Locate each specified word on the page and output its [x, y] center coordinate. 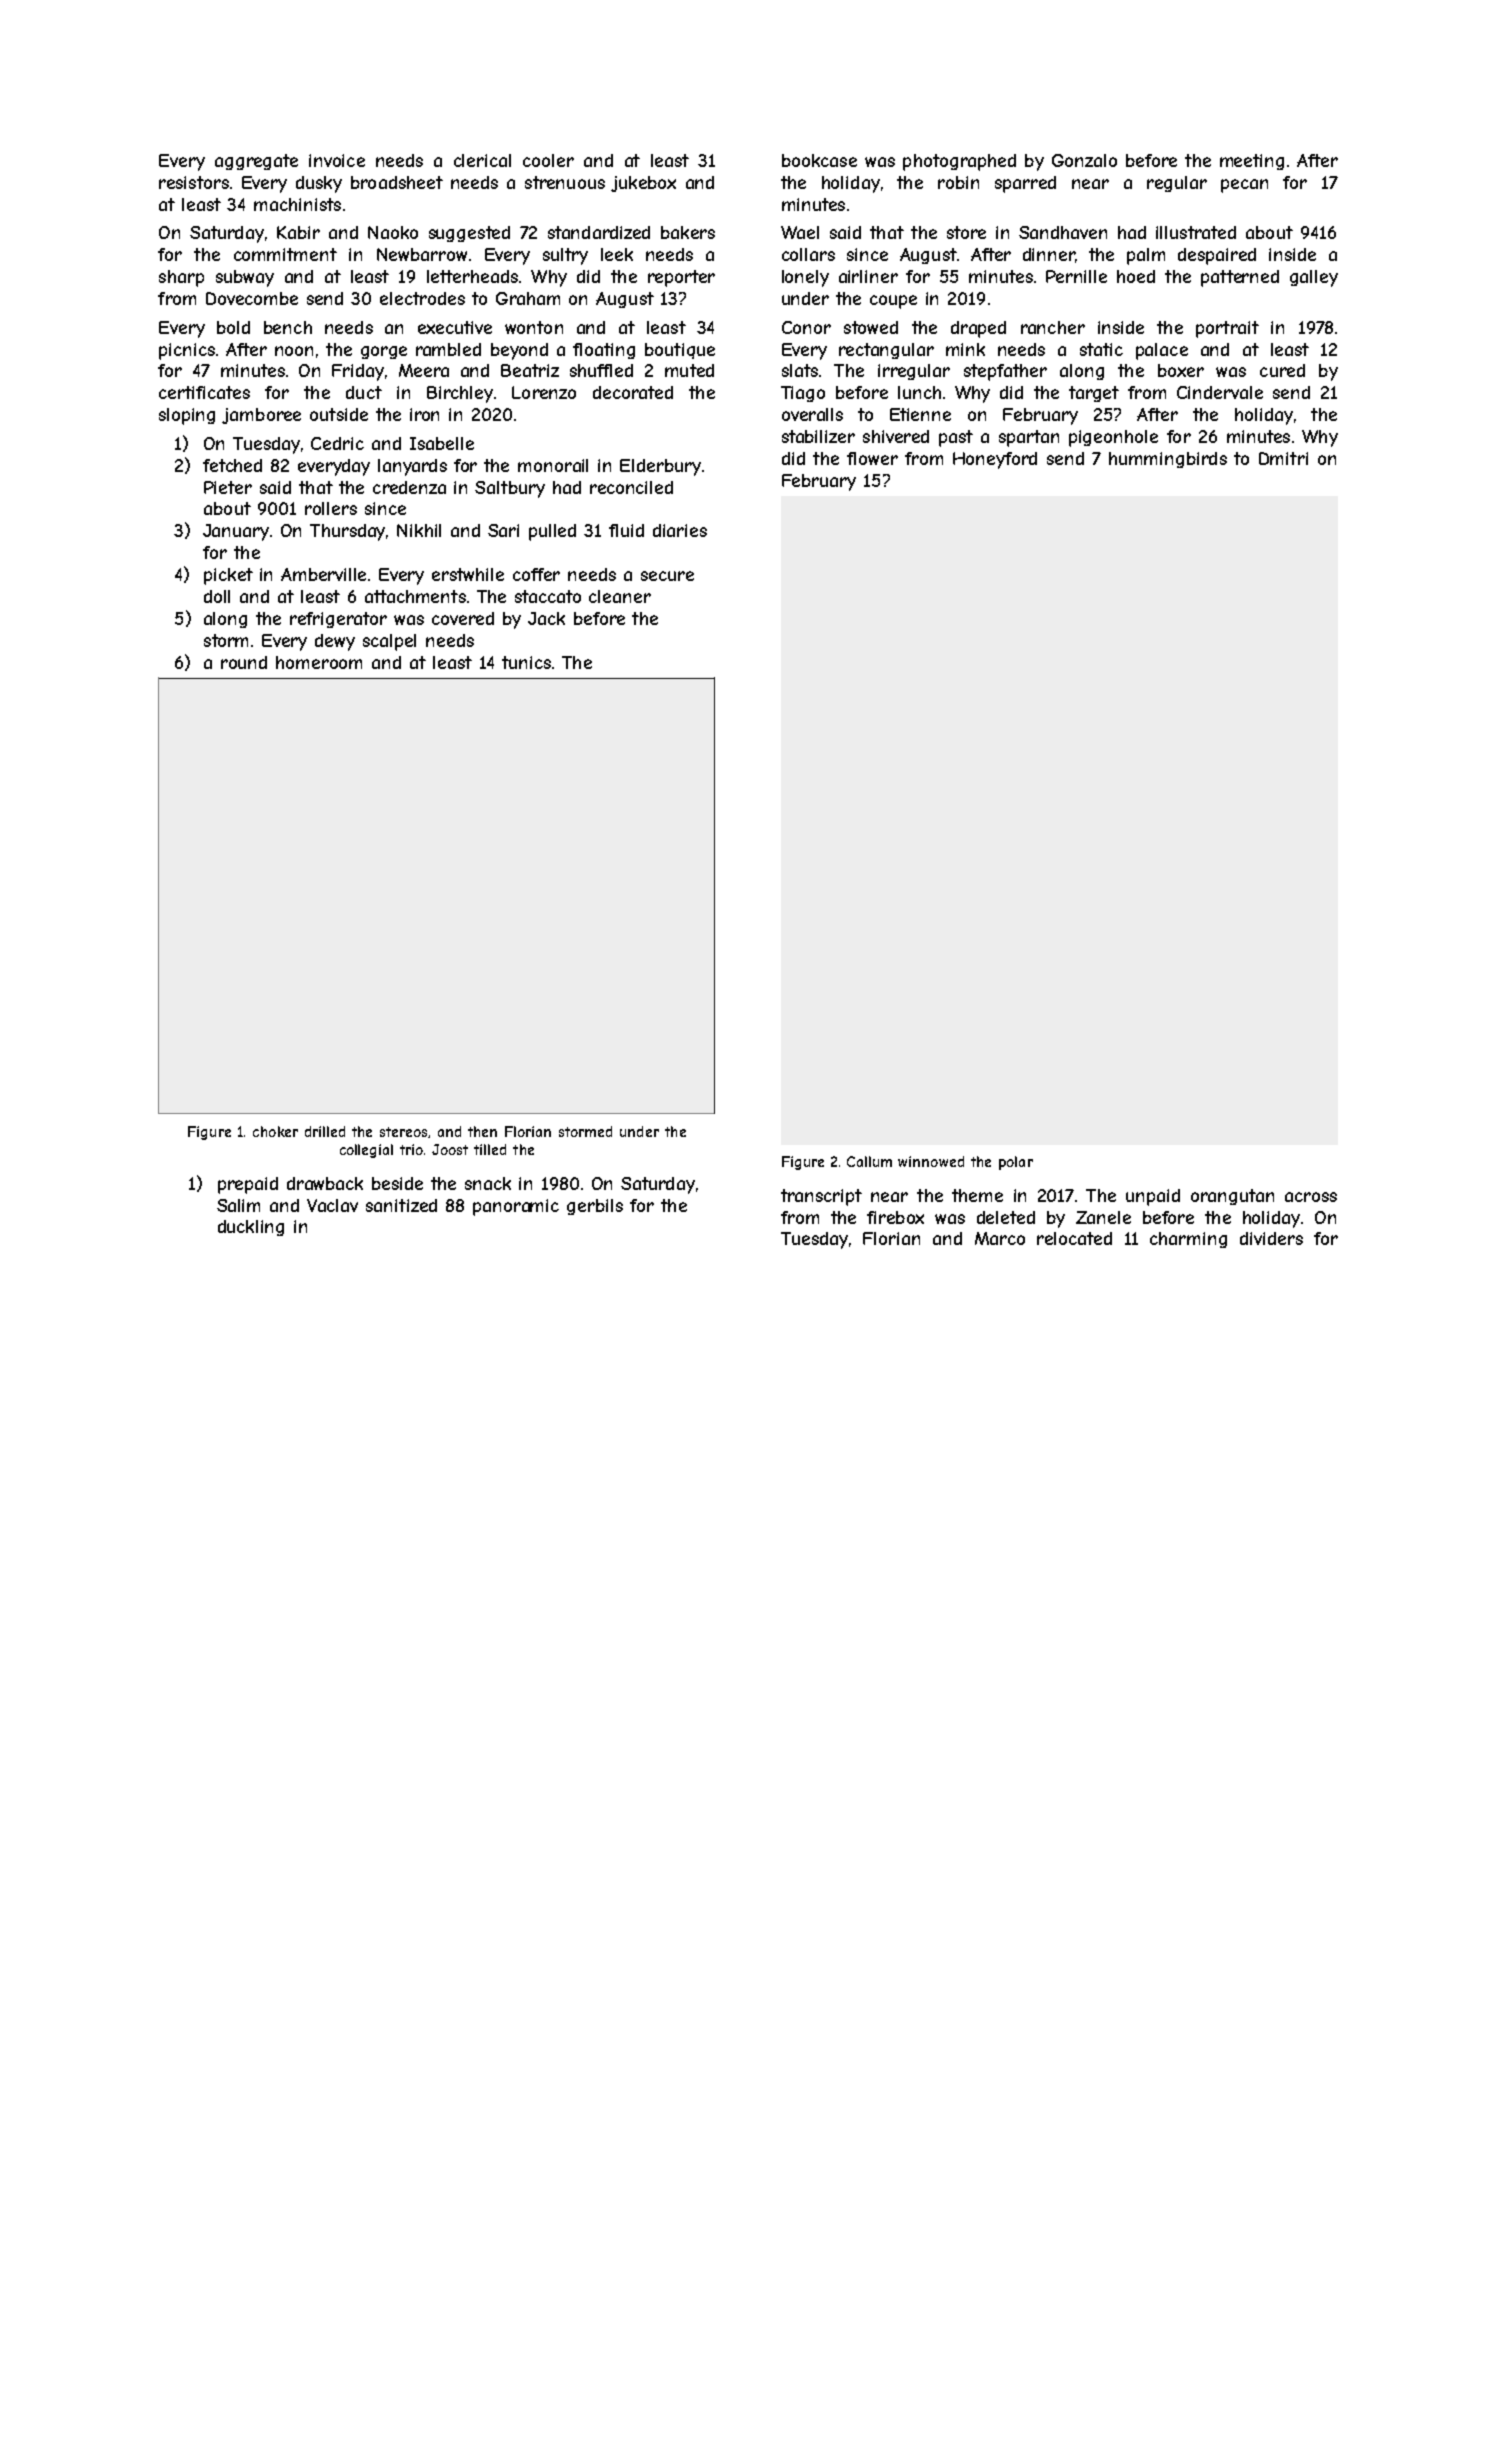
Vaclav [332, 1205]
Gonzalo [1084, 160]
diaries [680, 530]
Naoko [393, 232]
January [236, 532]
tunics [526, 662]
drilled [325, 1131]
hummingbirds [1168, 460]
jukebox [643, 184]
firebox [895, 1217]
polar [1016, 1163]
